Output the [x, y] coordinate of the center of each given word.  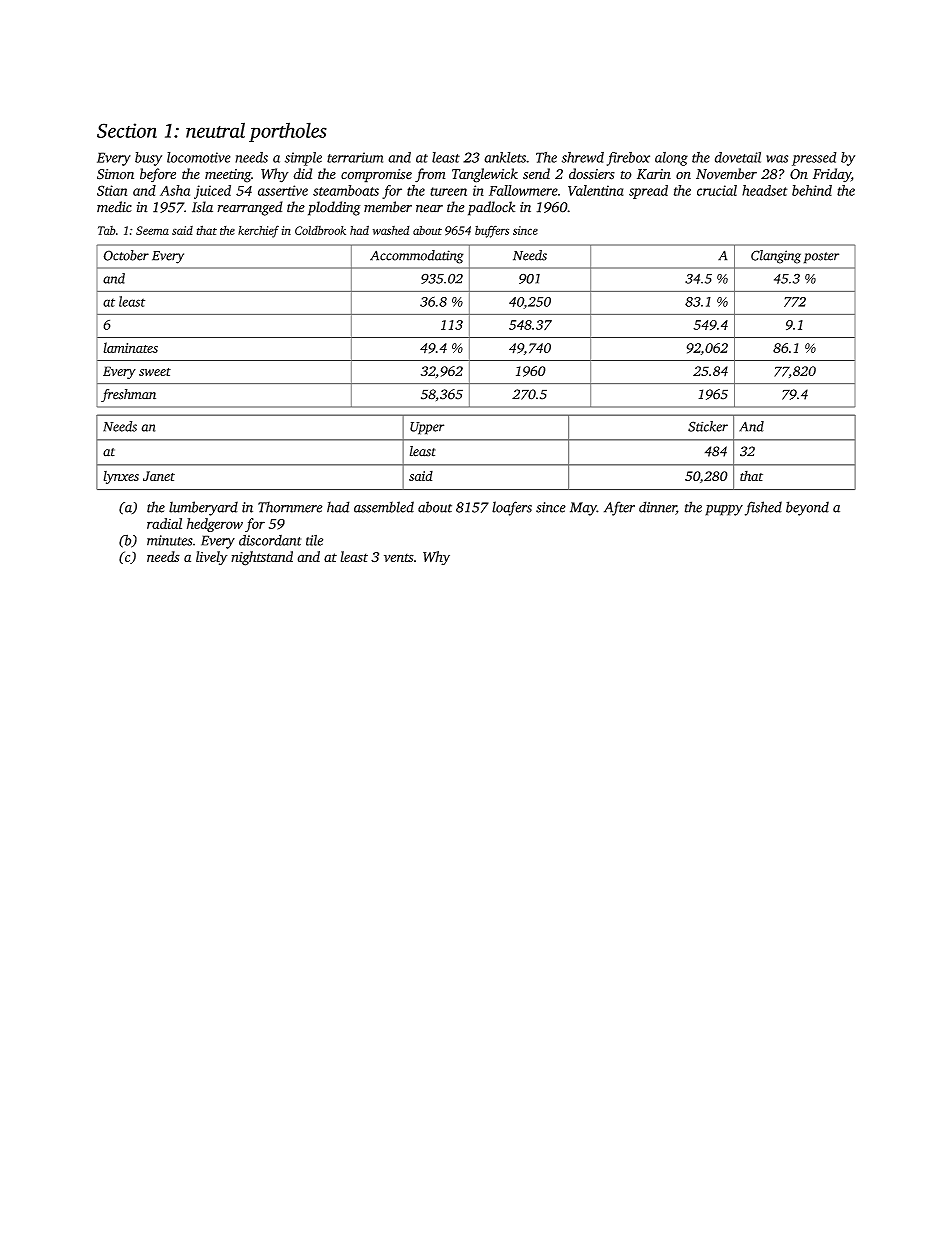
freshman [128, 395]
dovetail [738, 157]
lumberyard [203, 508]
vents [399, 557]
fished [763, 508]
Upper [427, 428]
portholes [288, 132]
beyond [807, 508]
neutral [215, 130]
